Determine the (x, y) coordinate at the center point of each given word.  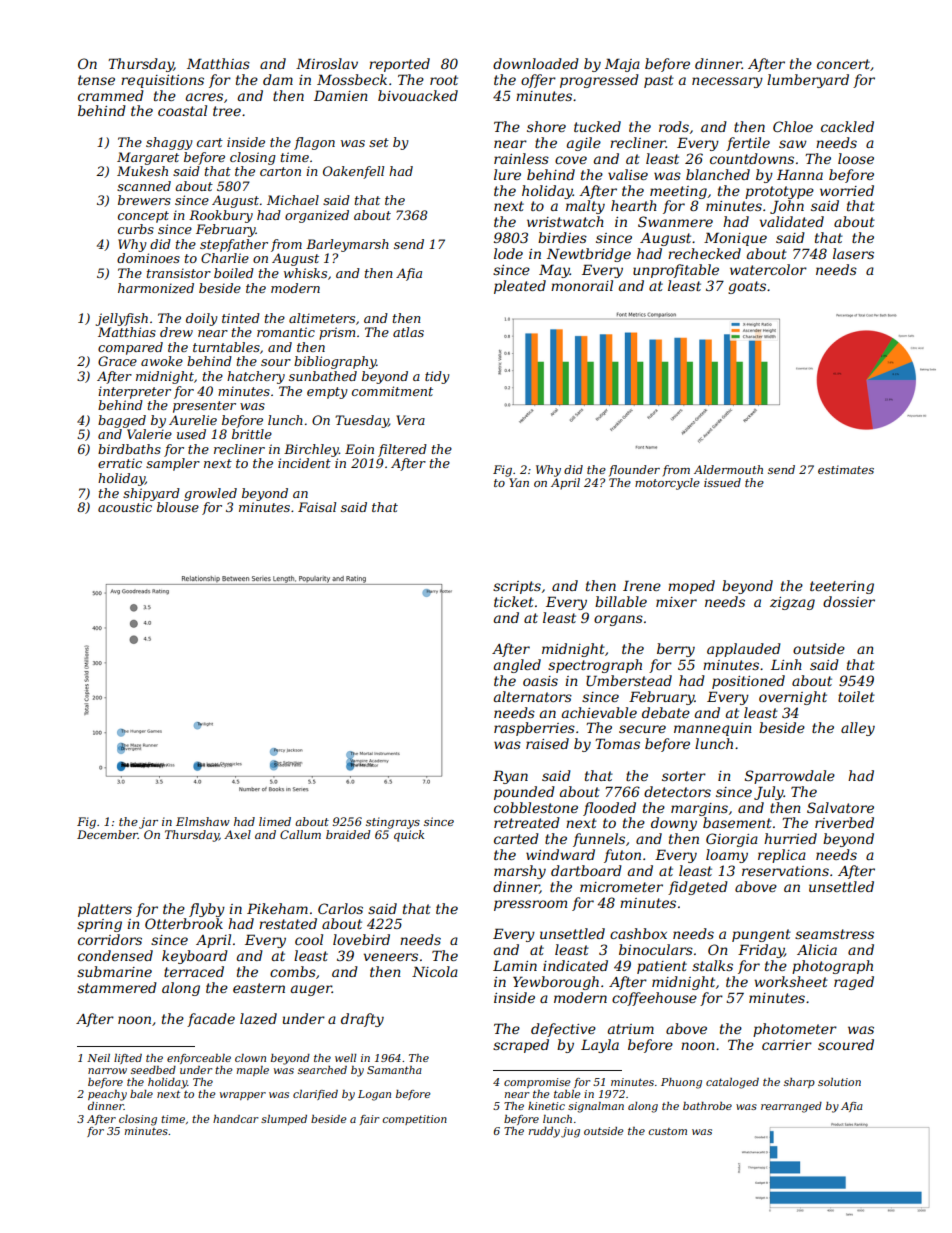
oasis (540, 681)
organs (618, 620)
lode (508, 253)
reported (399, 65)
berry (676, 650)
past (659, 81)
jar (148, 823)
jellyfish (122, 319)
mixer (676, 602)
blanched (718, 174)
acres (204, 97)
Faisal (317, 507)
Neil (98, 1058)
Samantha (394, 1070)
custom (667, 1131)
